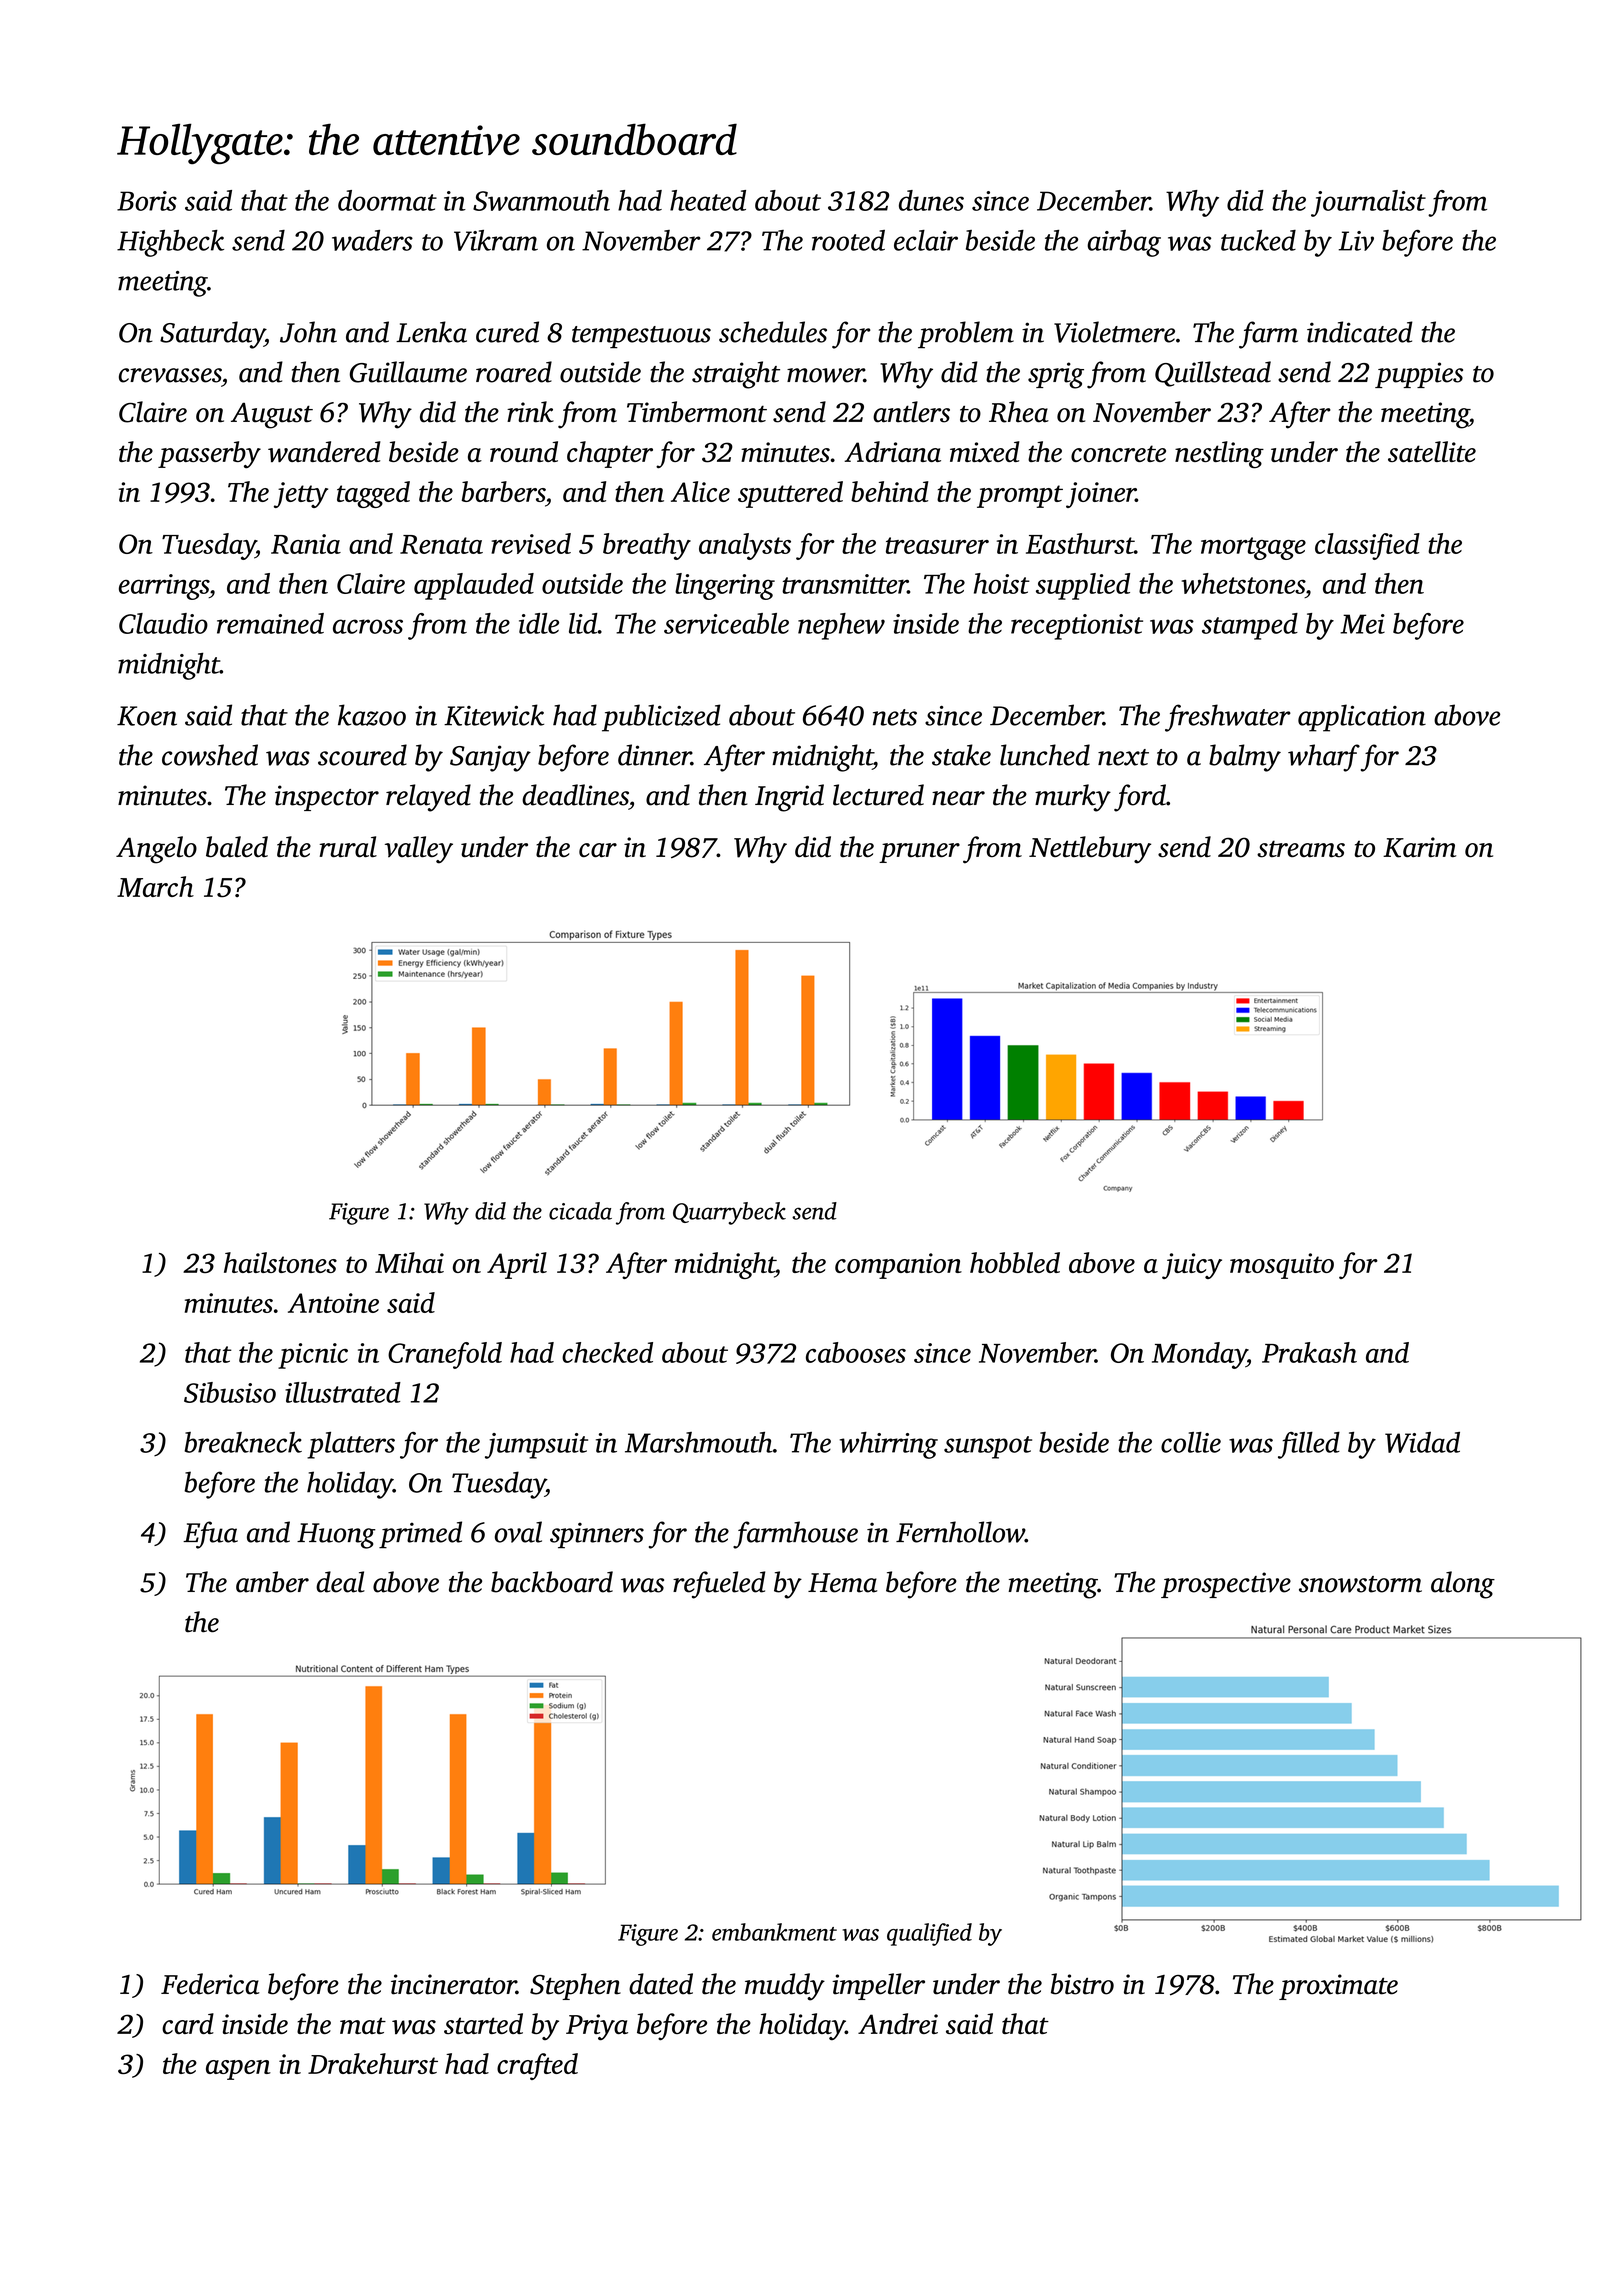 The height and width of the image is (2292, 1620). Describe the element at coordinates (1367, 546) in the image. I see `classified` at that location.
